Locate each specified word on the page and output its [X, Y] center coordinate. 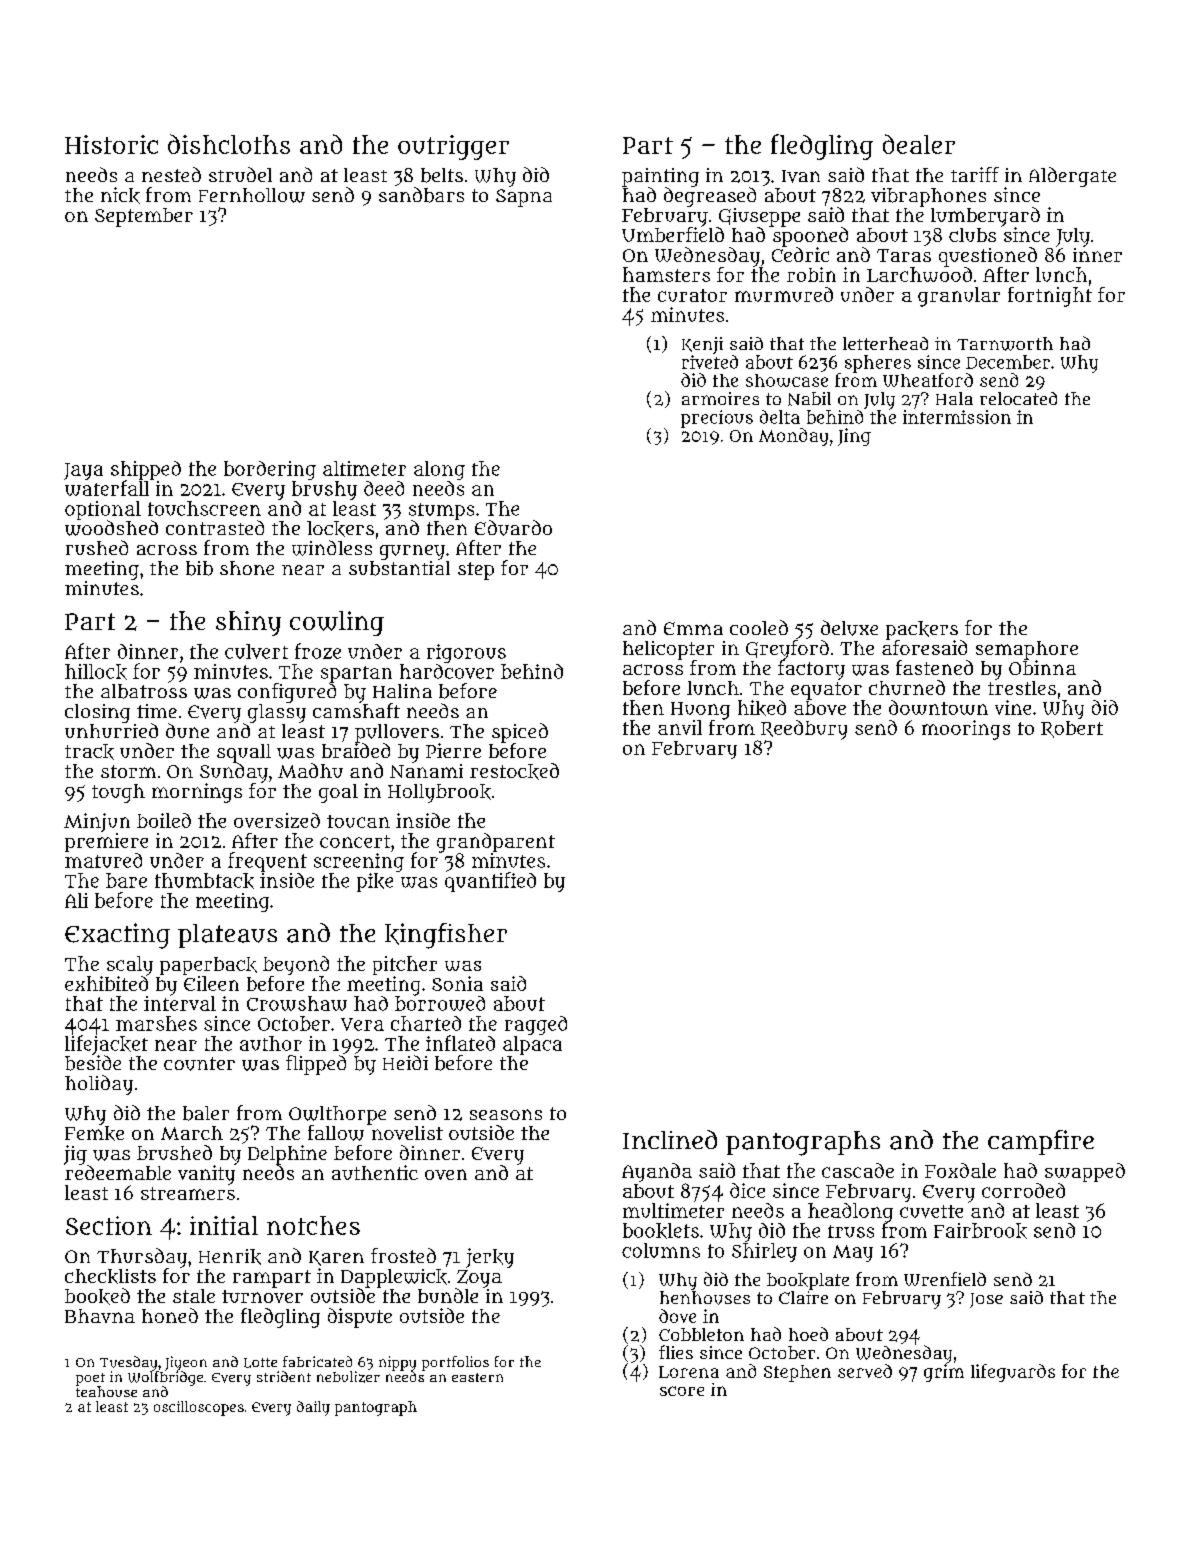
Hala [954, 398]
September [144, 217]
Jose [986, 1300]
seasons [506, 1114]
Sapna [524, 198]
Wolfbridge [165, 1378]
